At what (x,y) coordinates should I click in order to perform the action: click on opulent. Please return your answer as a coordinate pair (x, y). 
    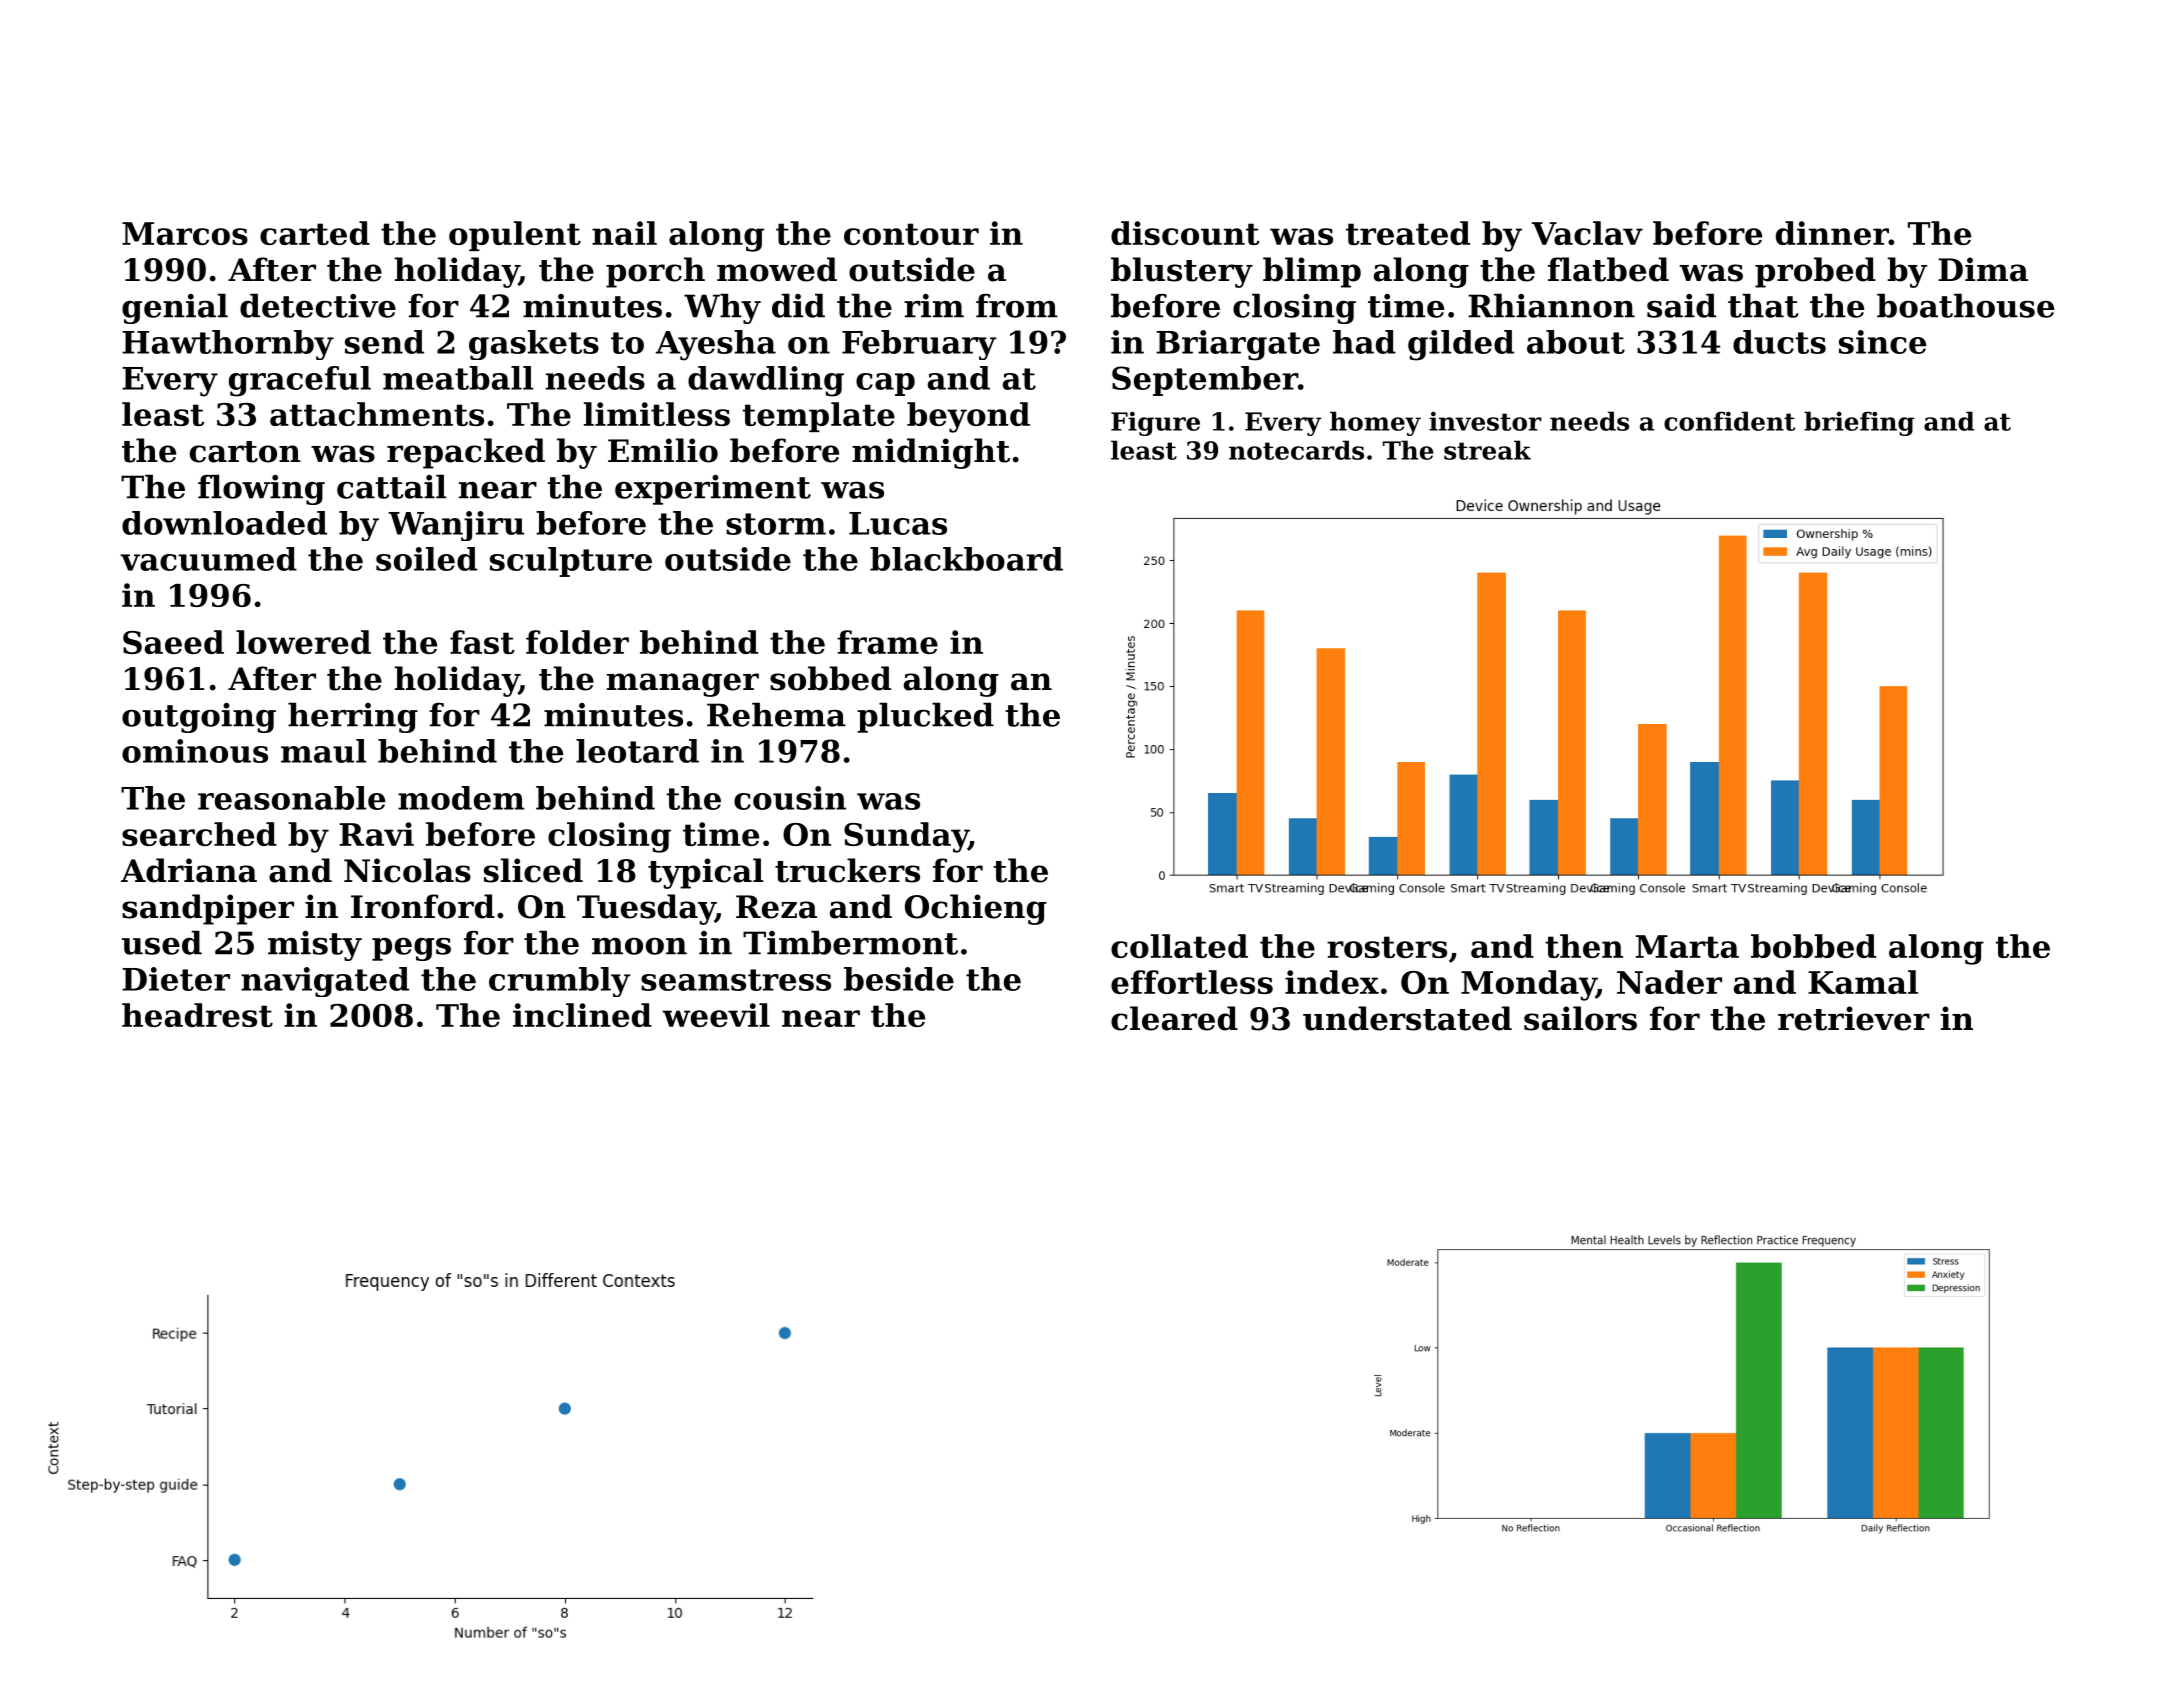
    Looking at the image, I should click on (515, 236).
